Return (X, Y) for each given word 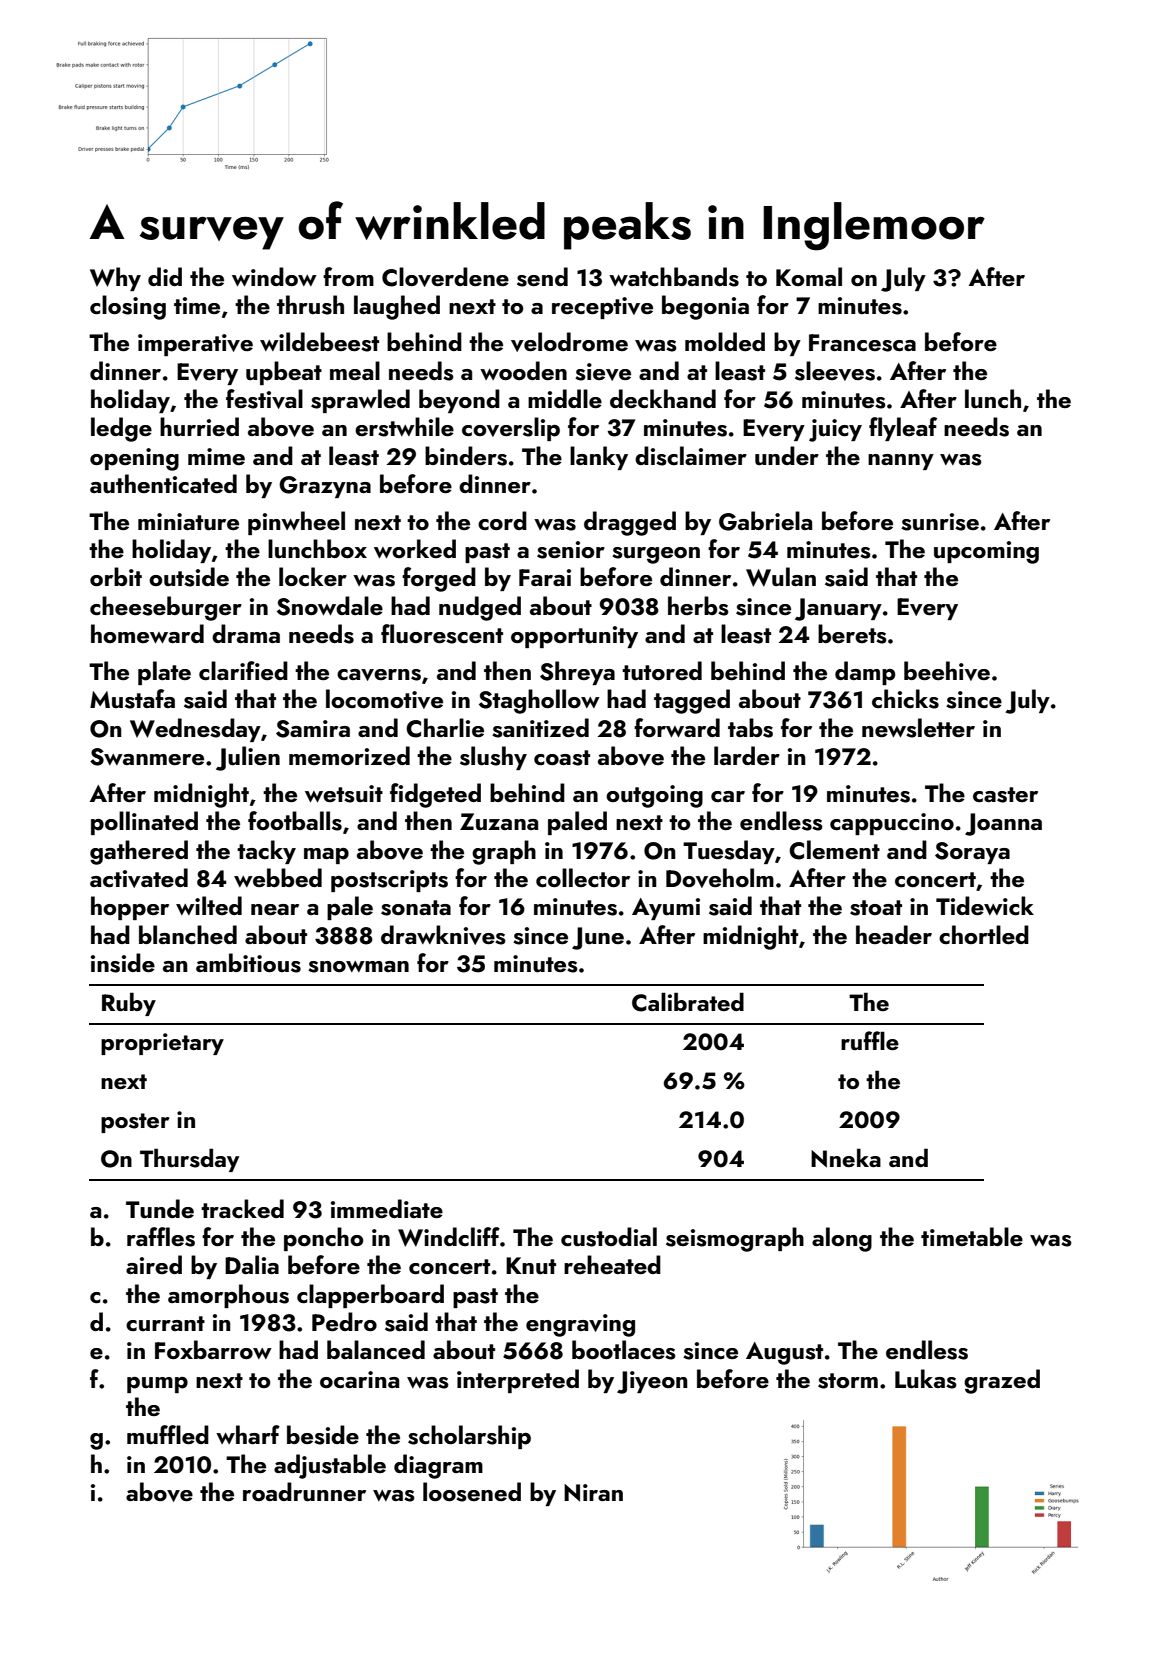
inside (123, 963)
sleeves (835, 371)
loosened (472, 1492)
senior (571, 550)
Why (115, 279)
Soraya (972, 853)
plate (164, 673)
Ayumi (666, 909)
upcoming (986, 552)
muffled (168, 1435)
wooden (523, 370)
